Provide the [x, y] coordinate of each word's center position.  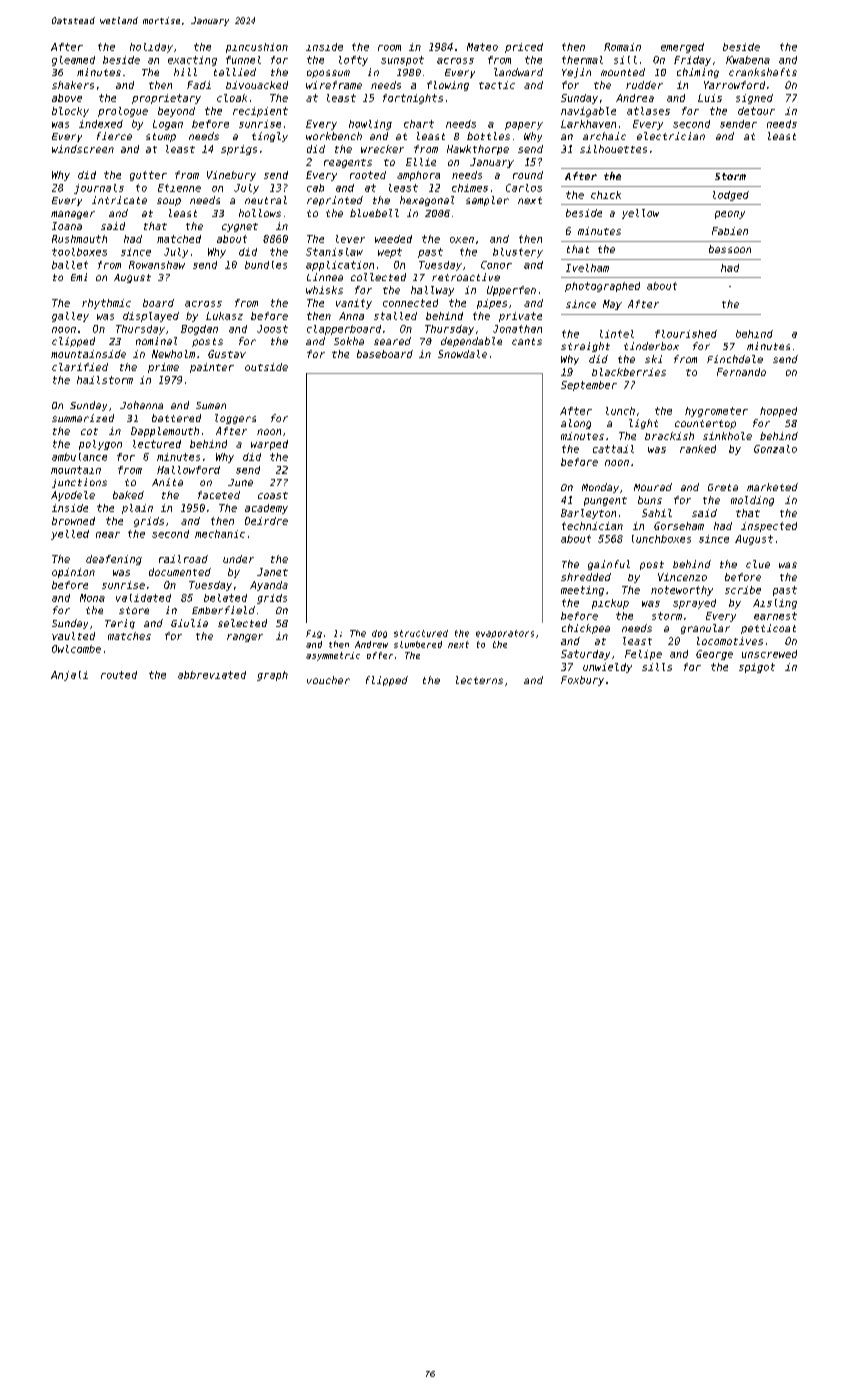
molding [752, 501]
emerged [682, 48]
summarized [83, 418]
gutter [148, 176]
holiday [151, 48]
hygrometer [716, 412]
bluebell [374, 213]
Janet [272, 572]
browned [73, 521]
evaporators [505, 634]
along [576, 424]
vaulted [73, 636]
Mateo [482, 47]
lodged [731, 196]
